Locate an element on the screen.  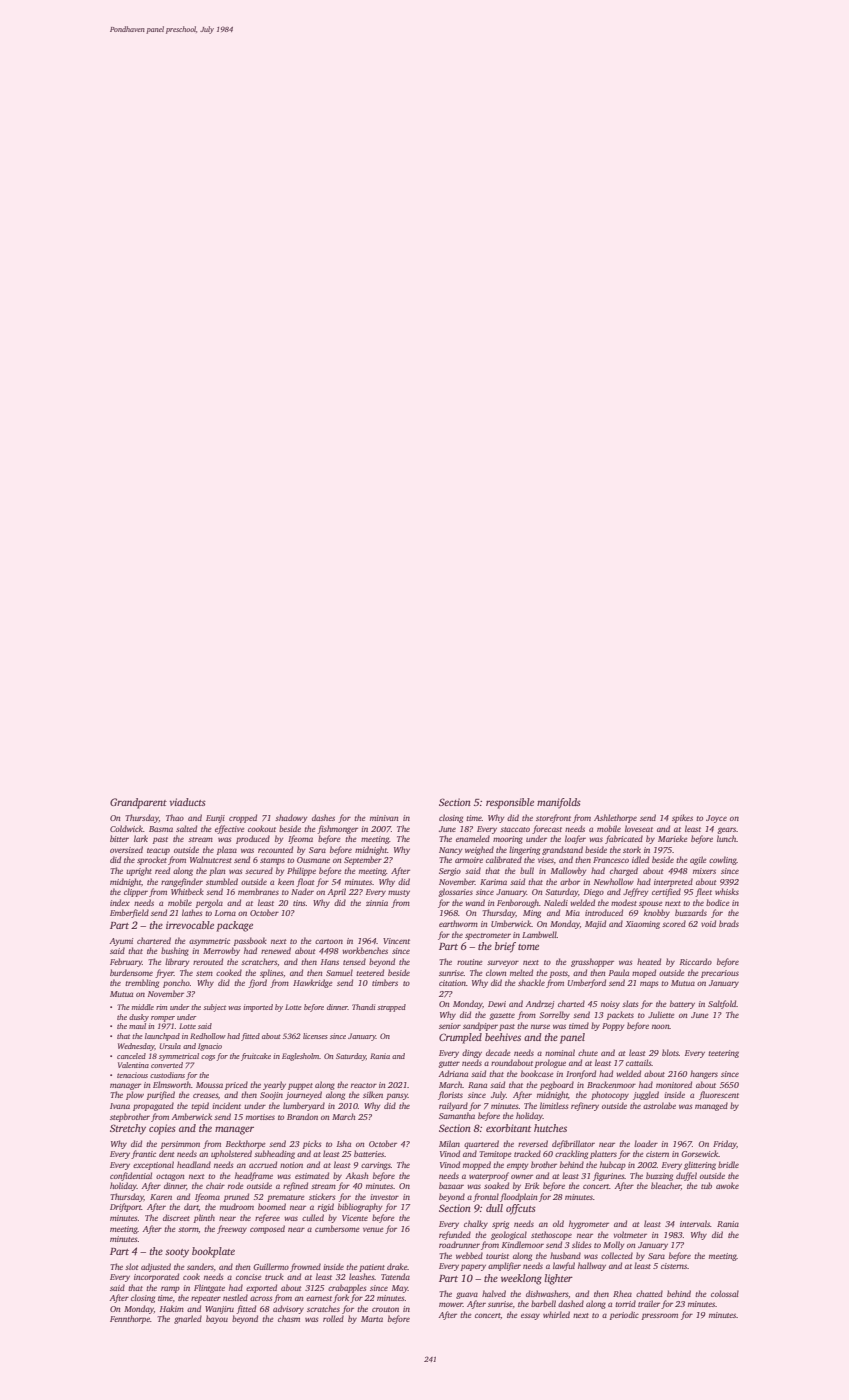
essay is located at coordinates (530, 1316).
